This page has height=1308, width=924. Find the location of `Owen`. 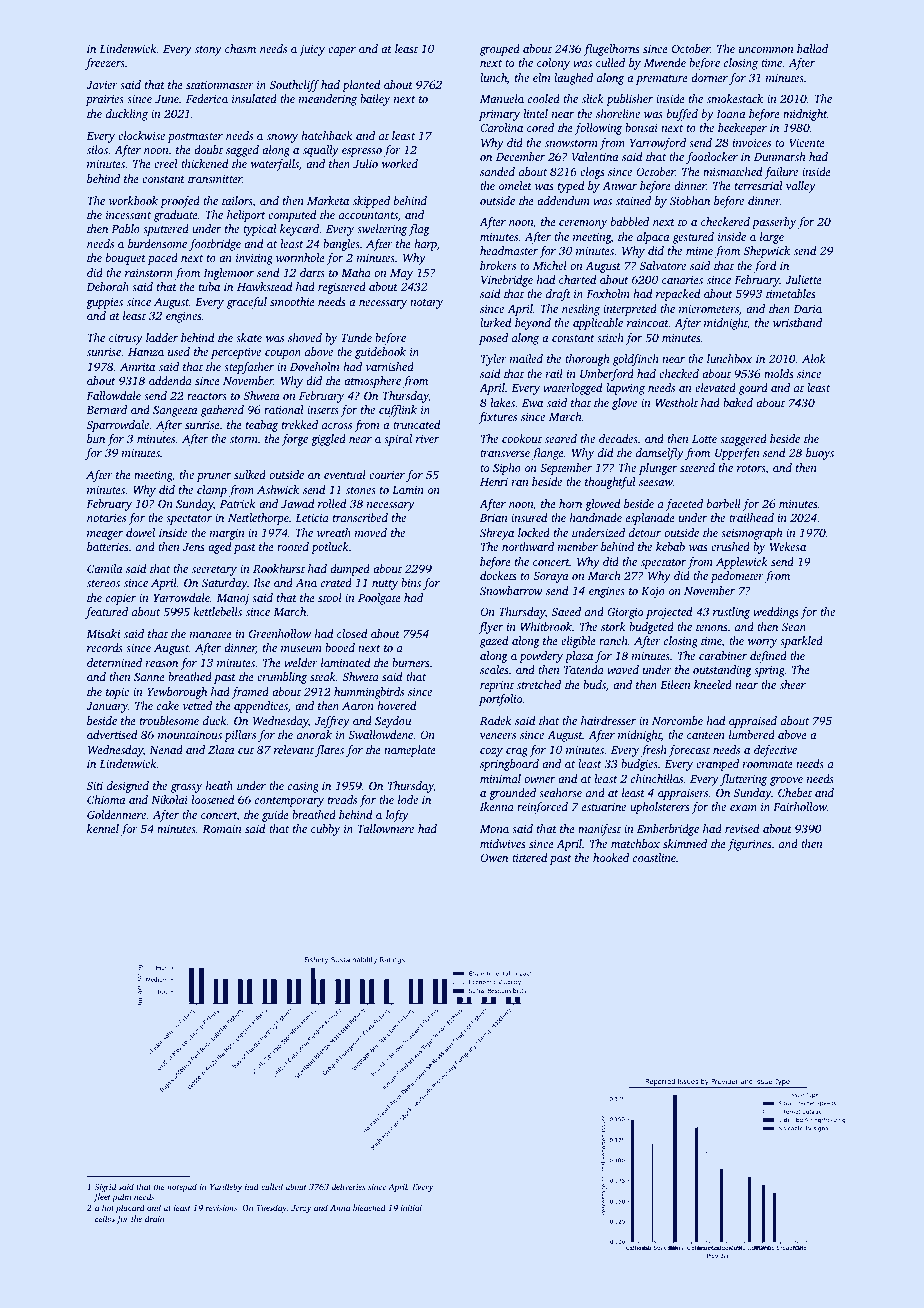

Owen is located at coordinates (494, 858).
